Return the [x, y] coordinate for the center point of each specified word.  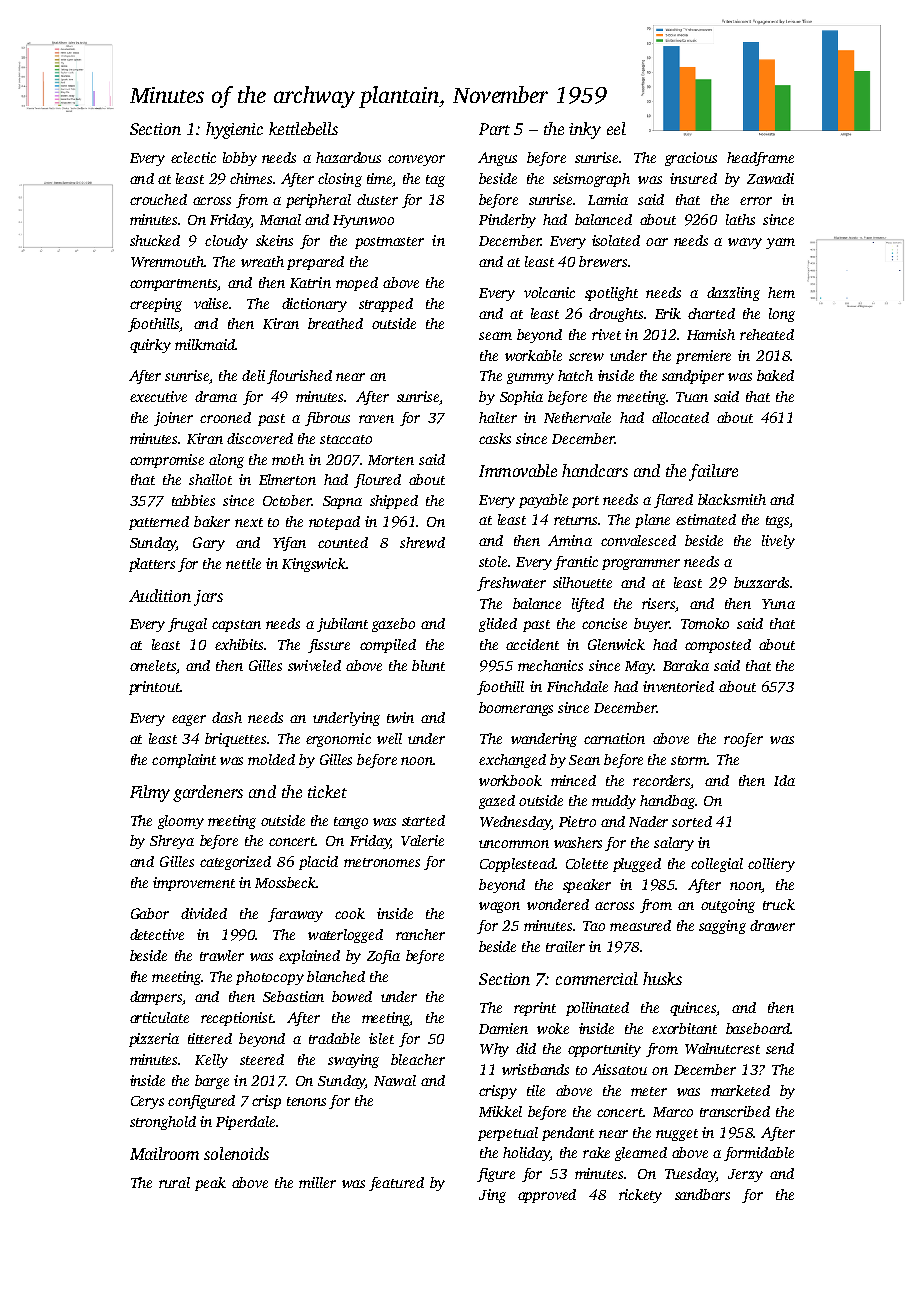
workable [533, 355]
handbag [667, 802]
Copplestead [517, 865]
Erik [668, 313]
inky [585, 130]
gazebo [393, 625]
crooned [225, 417]
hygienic [234, 130]
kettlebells [303, 128]
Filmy [150, 793]
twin [400, 717]
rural [174, 1182]
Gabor [150, 913]
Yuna [778, 604]
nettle [243, 563]
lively [778, 542]
